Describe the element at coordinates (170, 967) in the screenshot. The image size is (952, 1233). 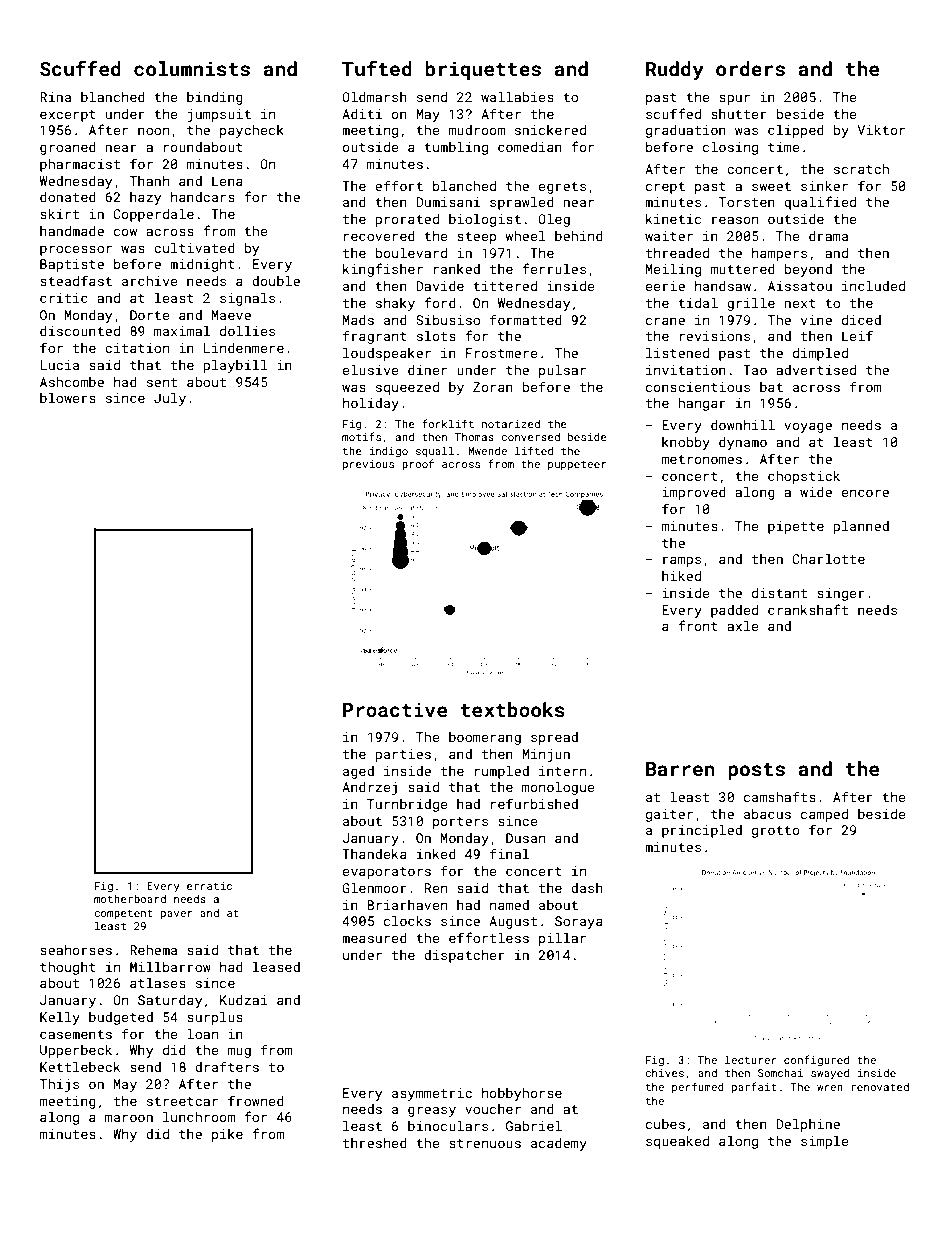
I see `Millbarrow` at that location.
